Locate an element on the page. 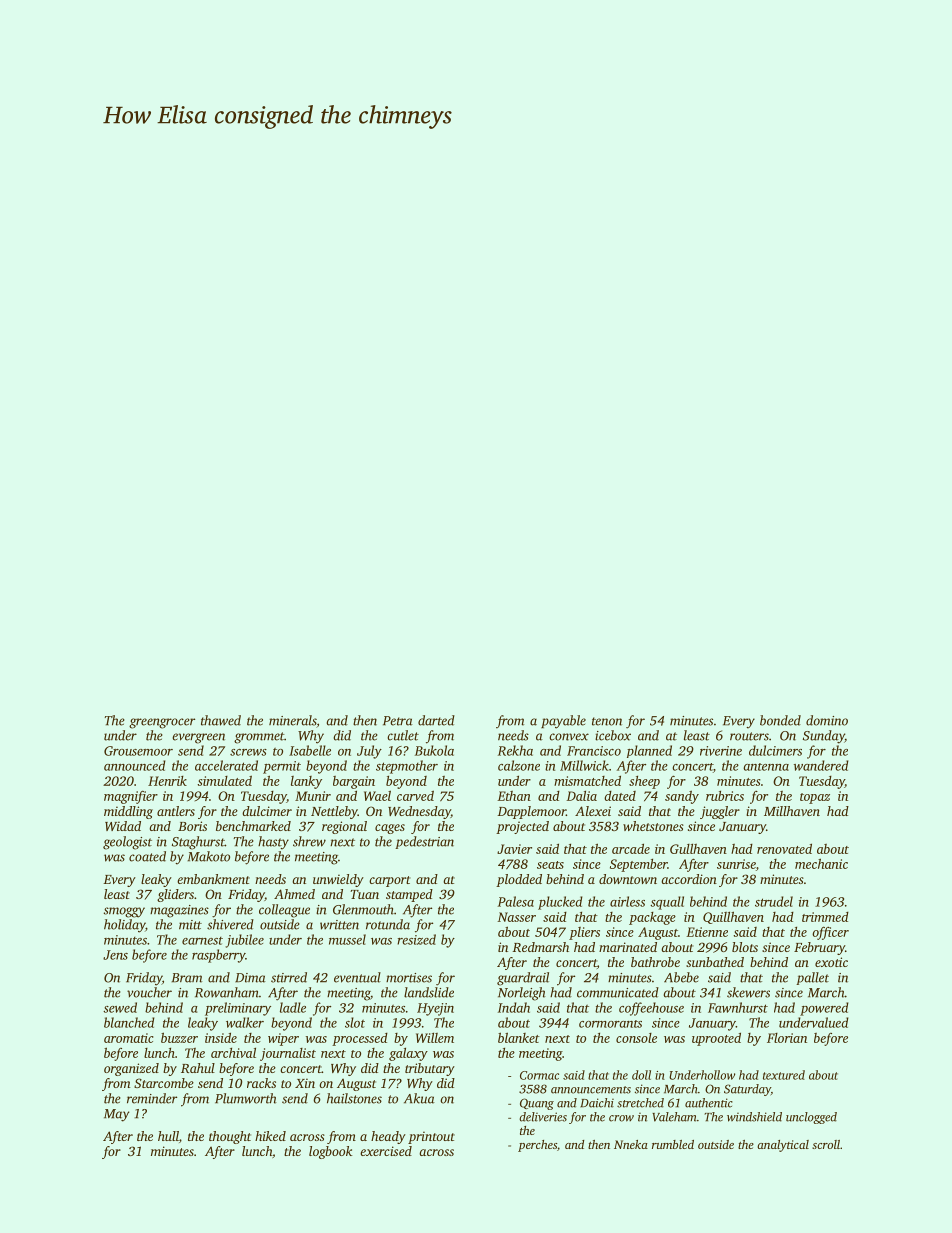  Grousemoor is located at coordinates (138, 751).
